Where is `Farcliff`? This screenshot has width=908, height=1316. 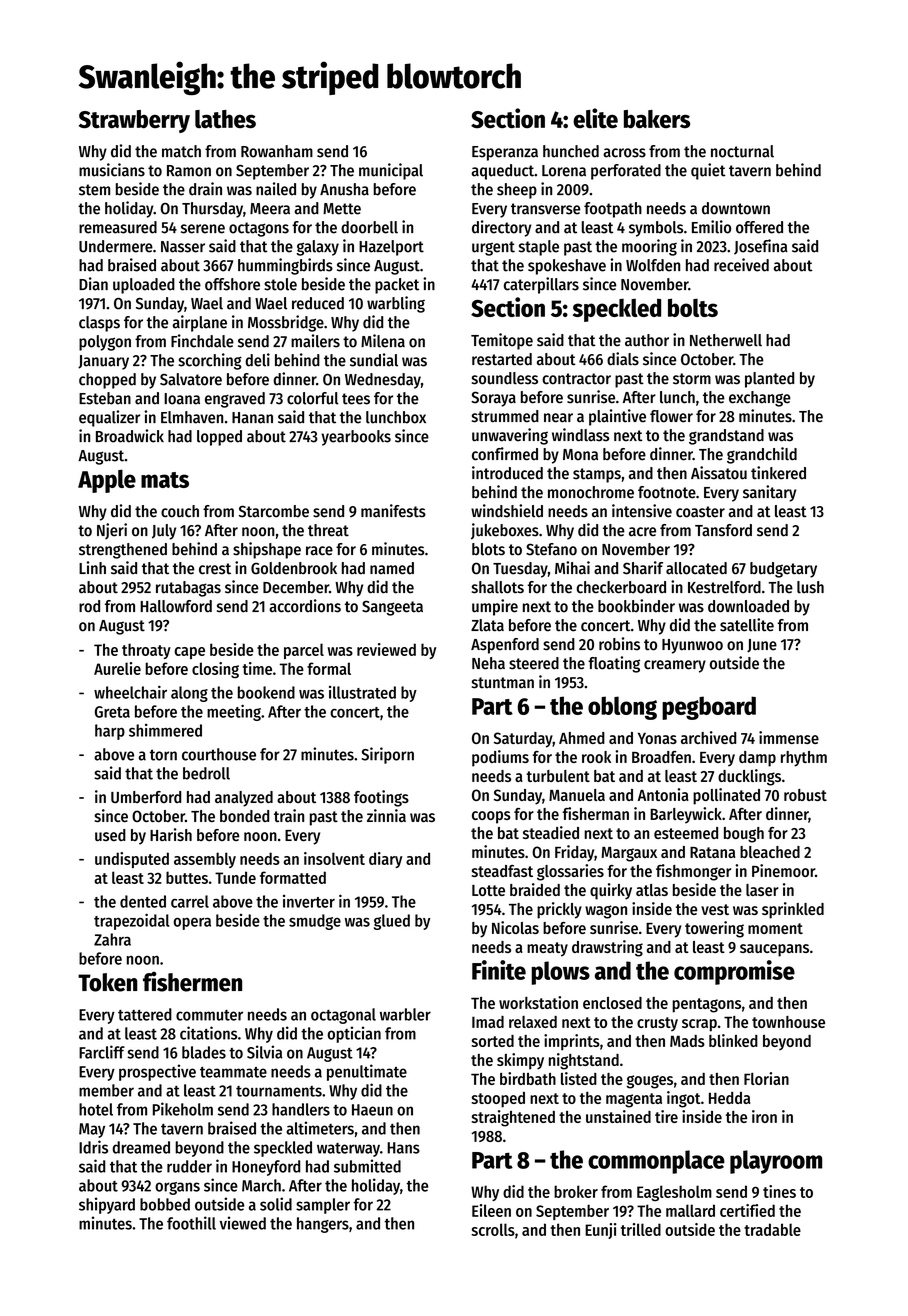 Farcliff is located at coordinates (102, 1052).
